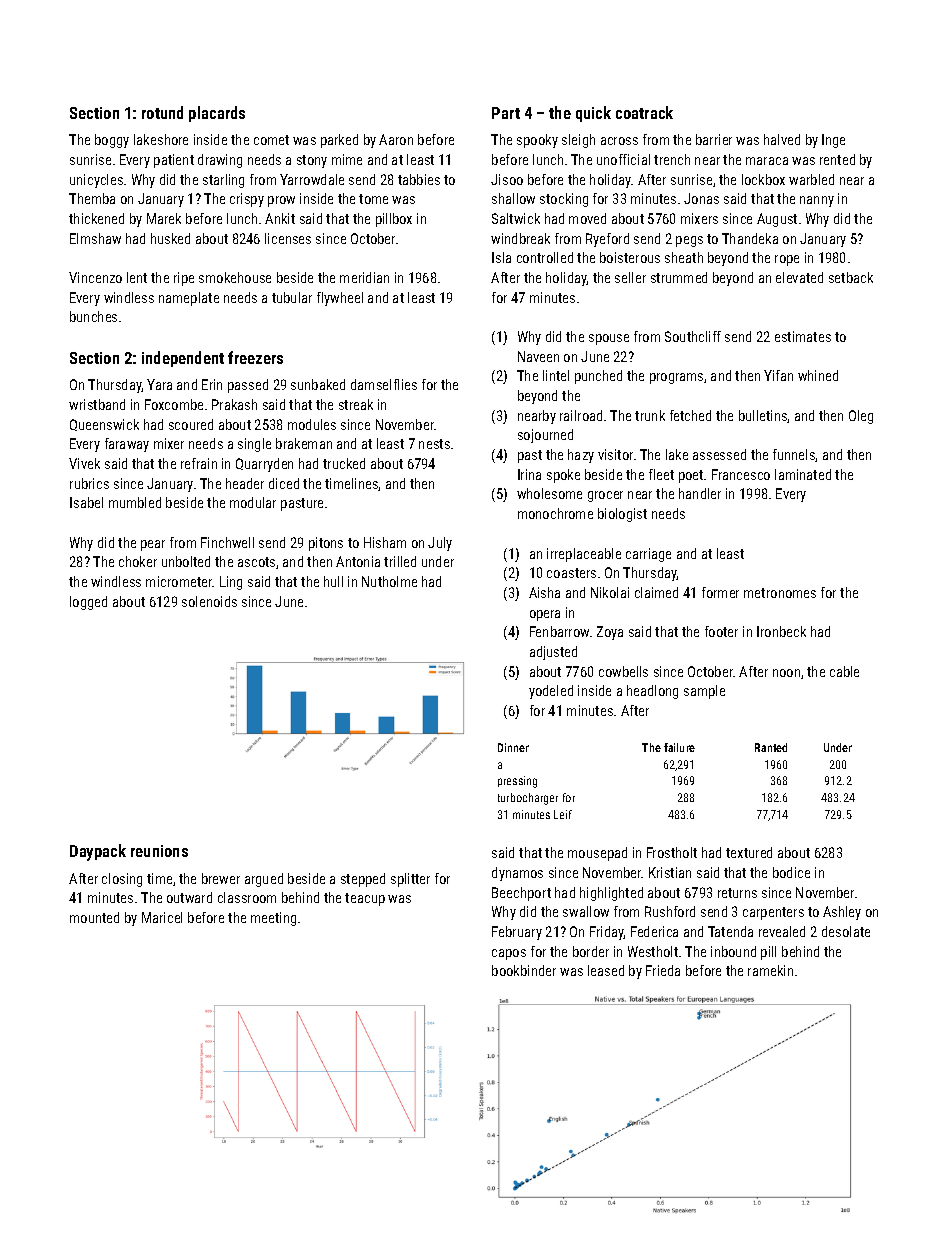  What do you see at coordinates (513, 747) in the screenshot?
I see `Dinner` at bounding box center [513, 747].
